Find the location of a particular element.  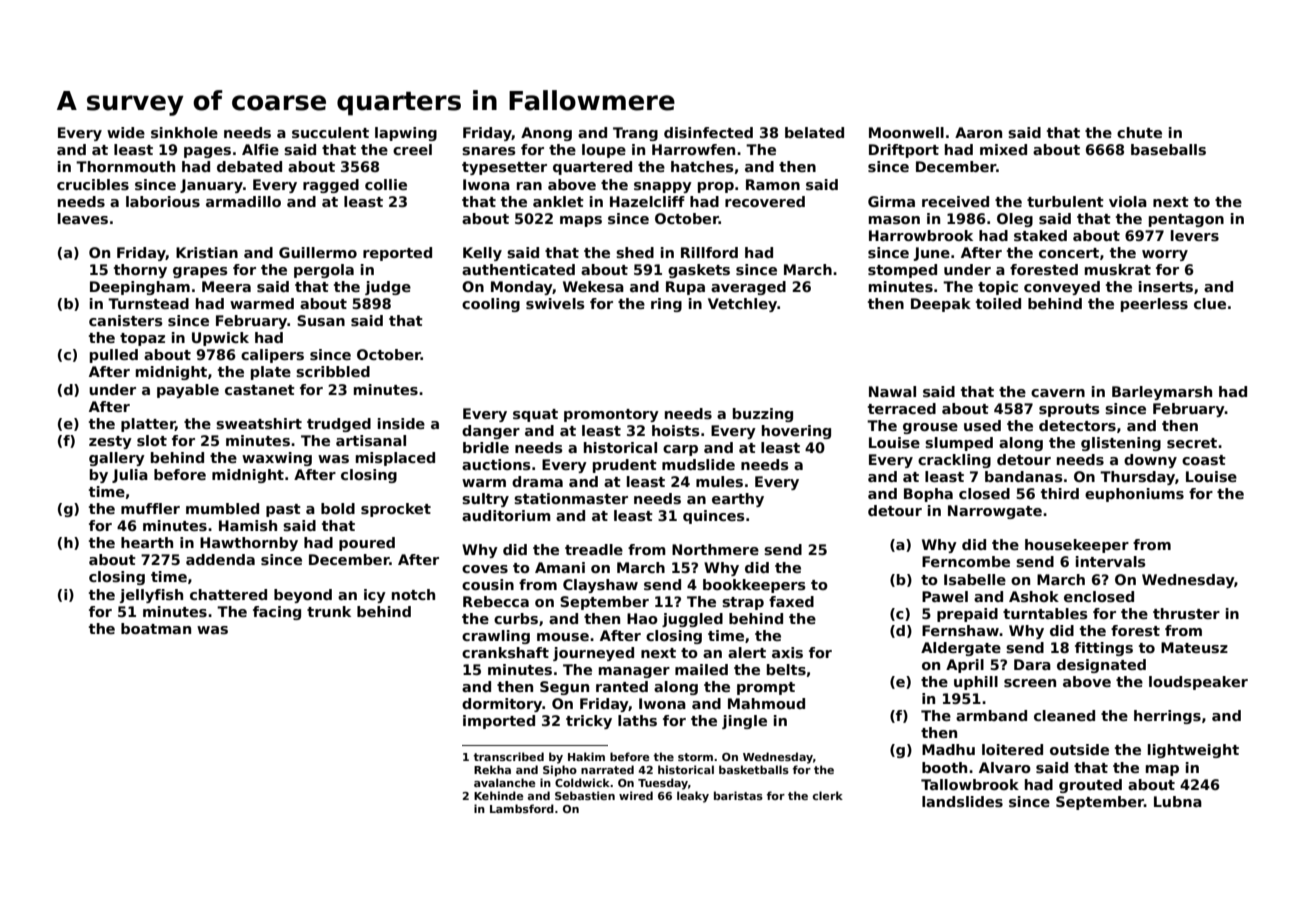

chattered is located at coordinates (228, 594).
